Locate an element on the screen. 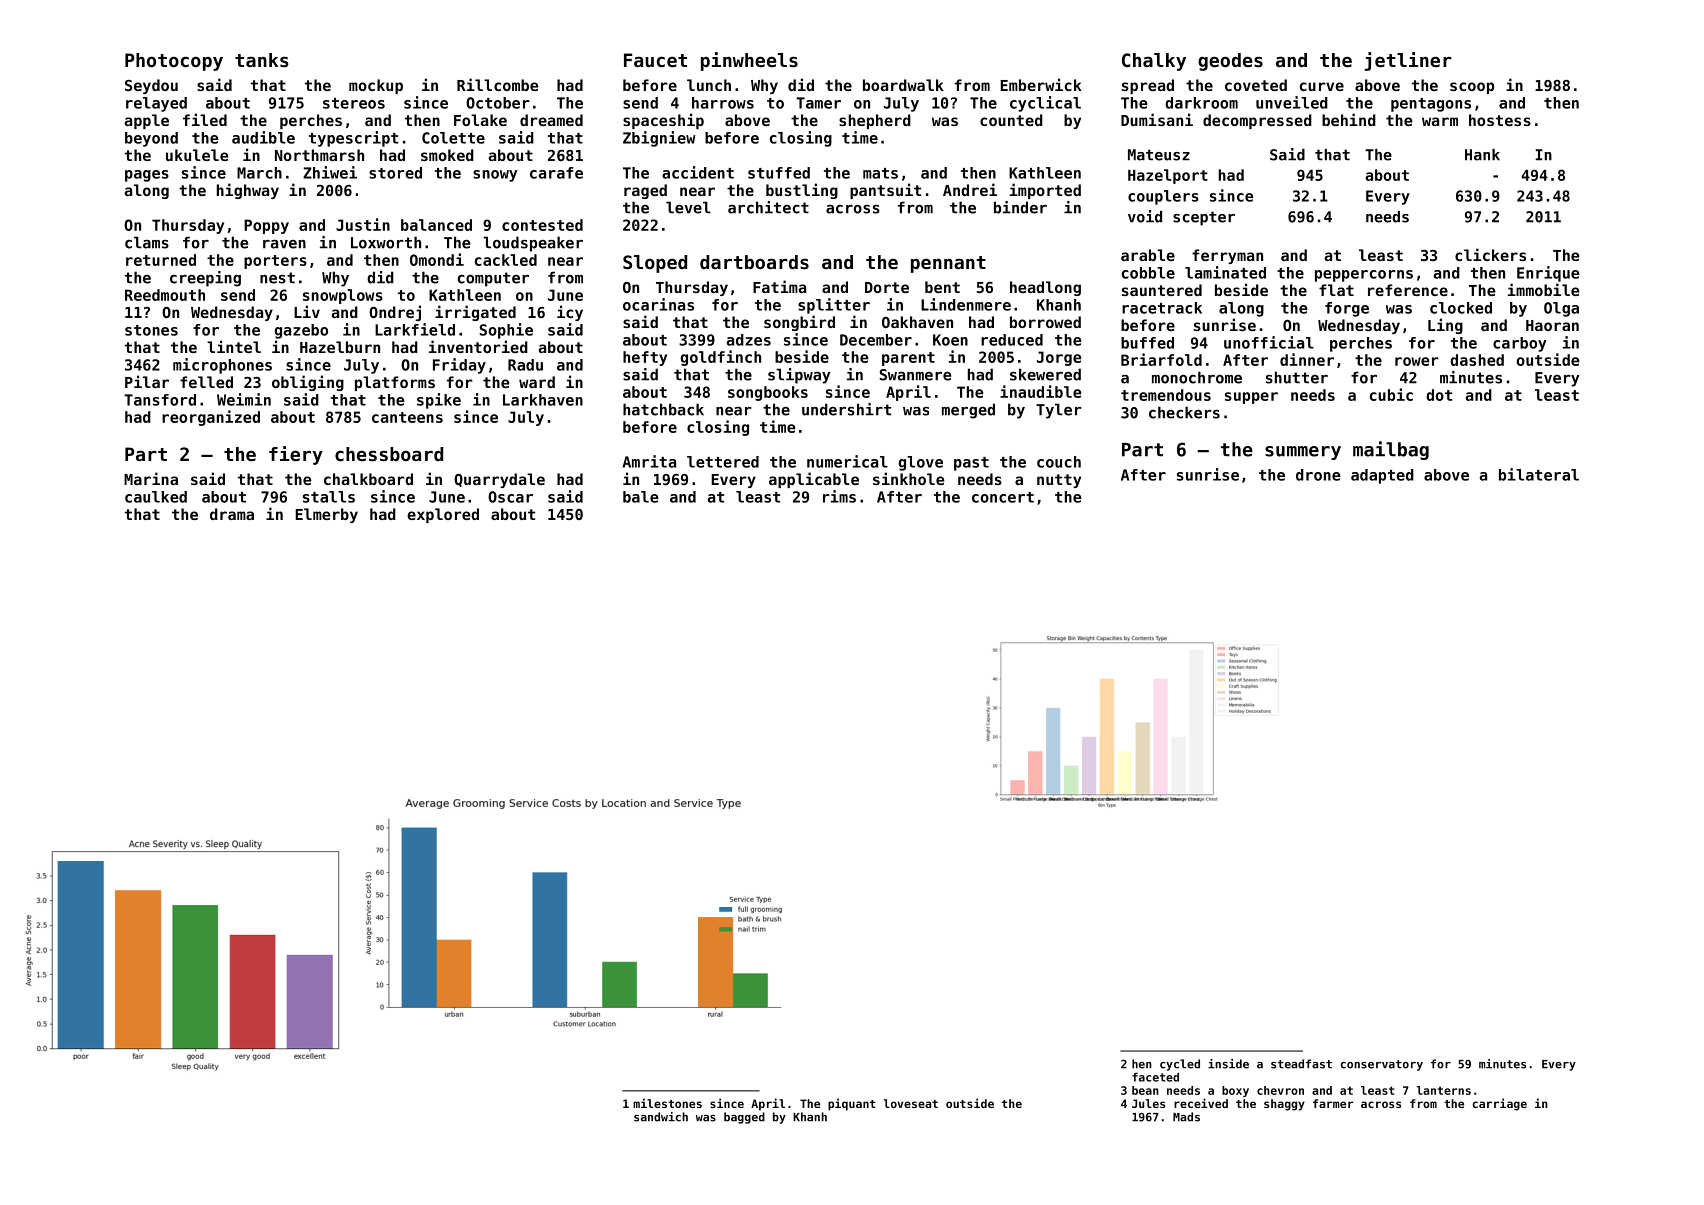 The width and height of the screenshot is (1704, 1205). Seydou is located at coordinates (151, 86).
